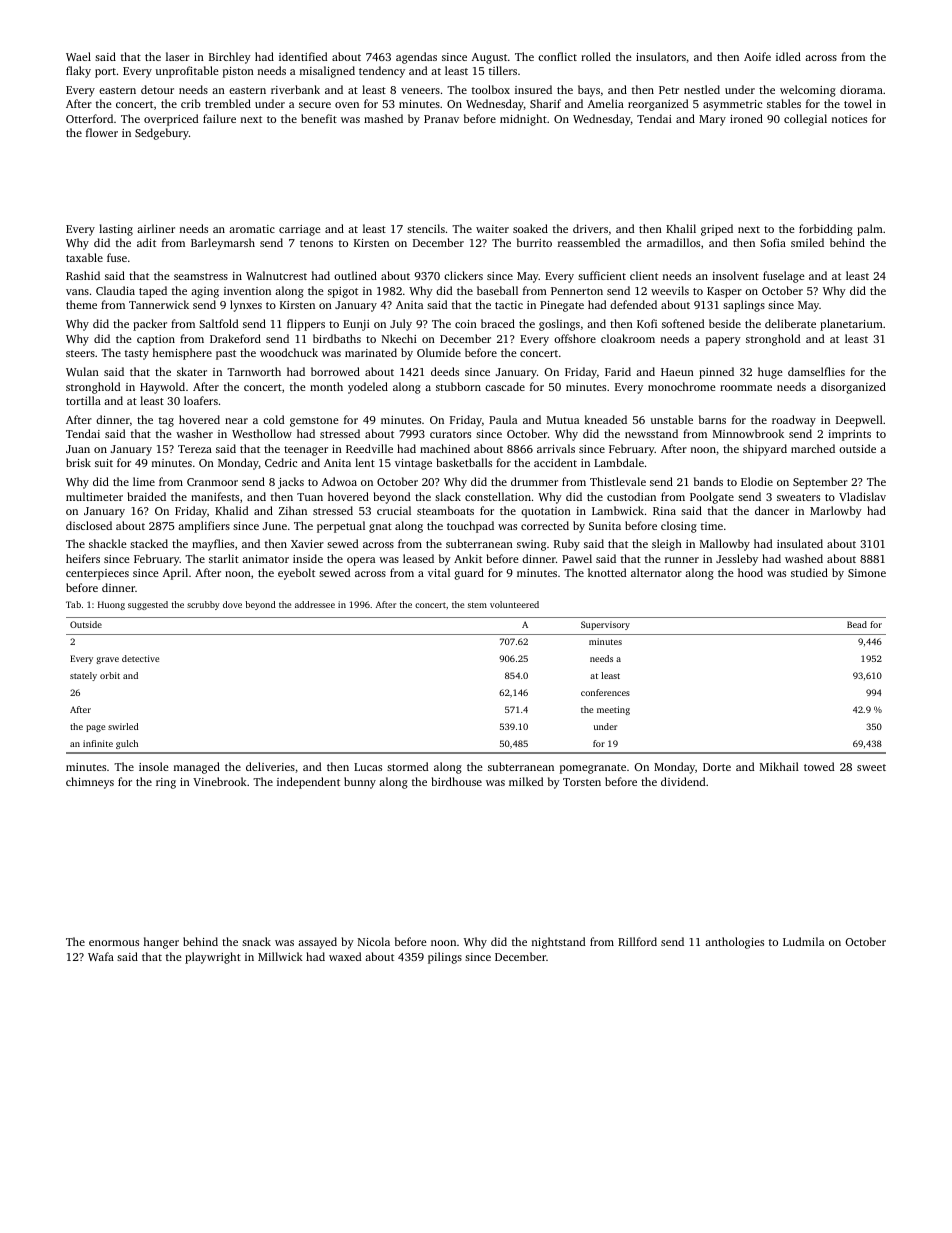 The width and height of the screenshot is (952, 1233). Describe the element at coordinates (497, 290) in the screenshot. I see `baseball` at that location.
